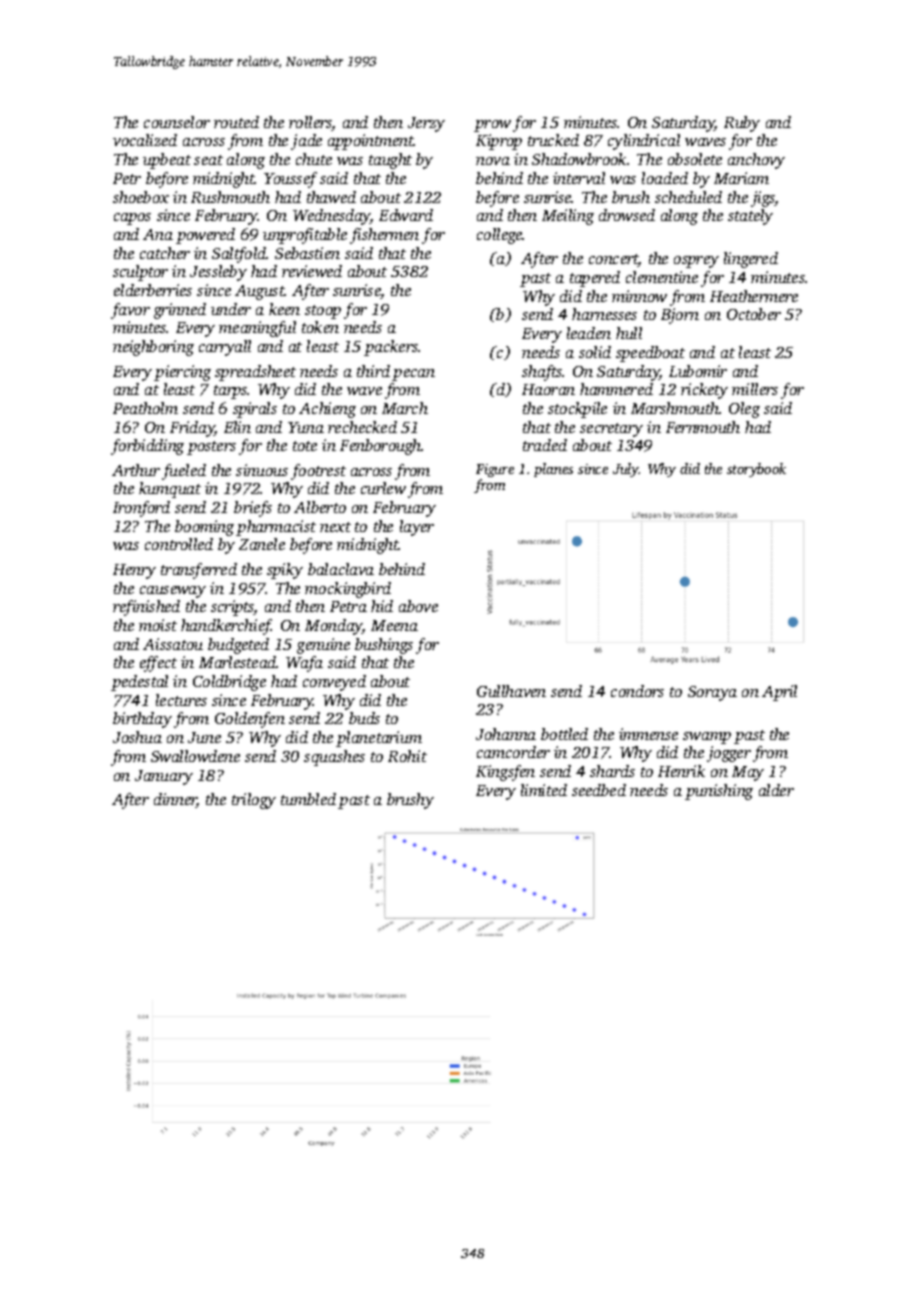 The width and height of the screenshot is (924, 1308). What do you see at coordinates (225, 348) in the screenshot?
I see `carryall` at bounding box center [225, 348].
